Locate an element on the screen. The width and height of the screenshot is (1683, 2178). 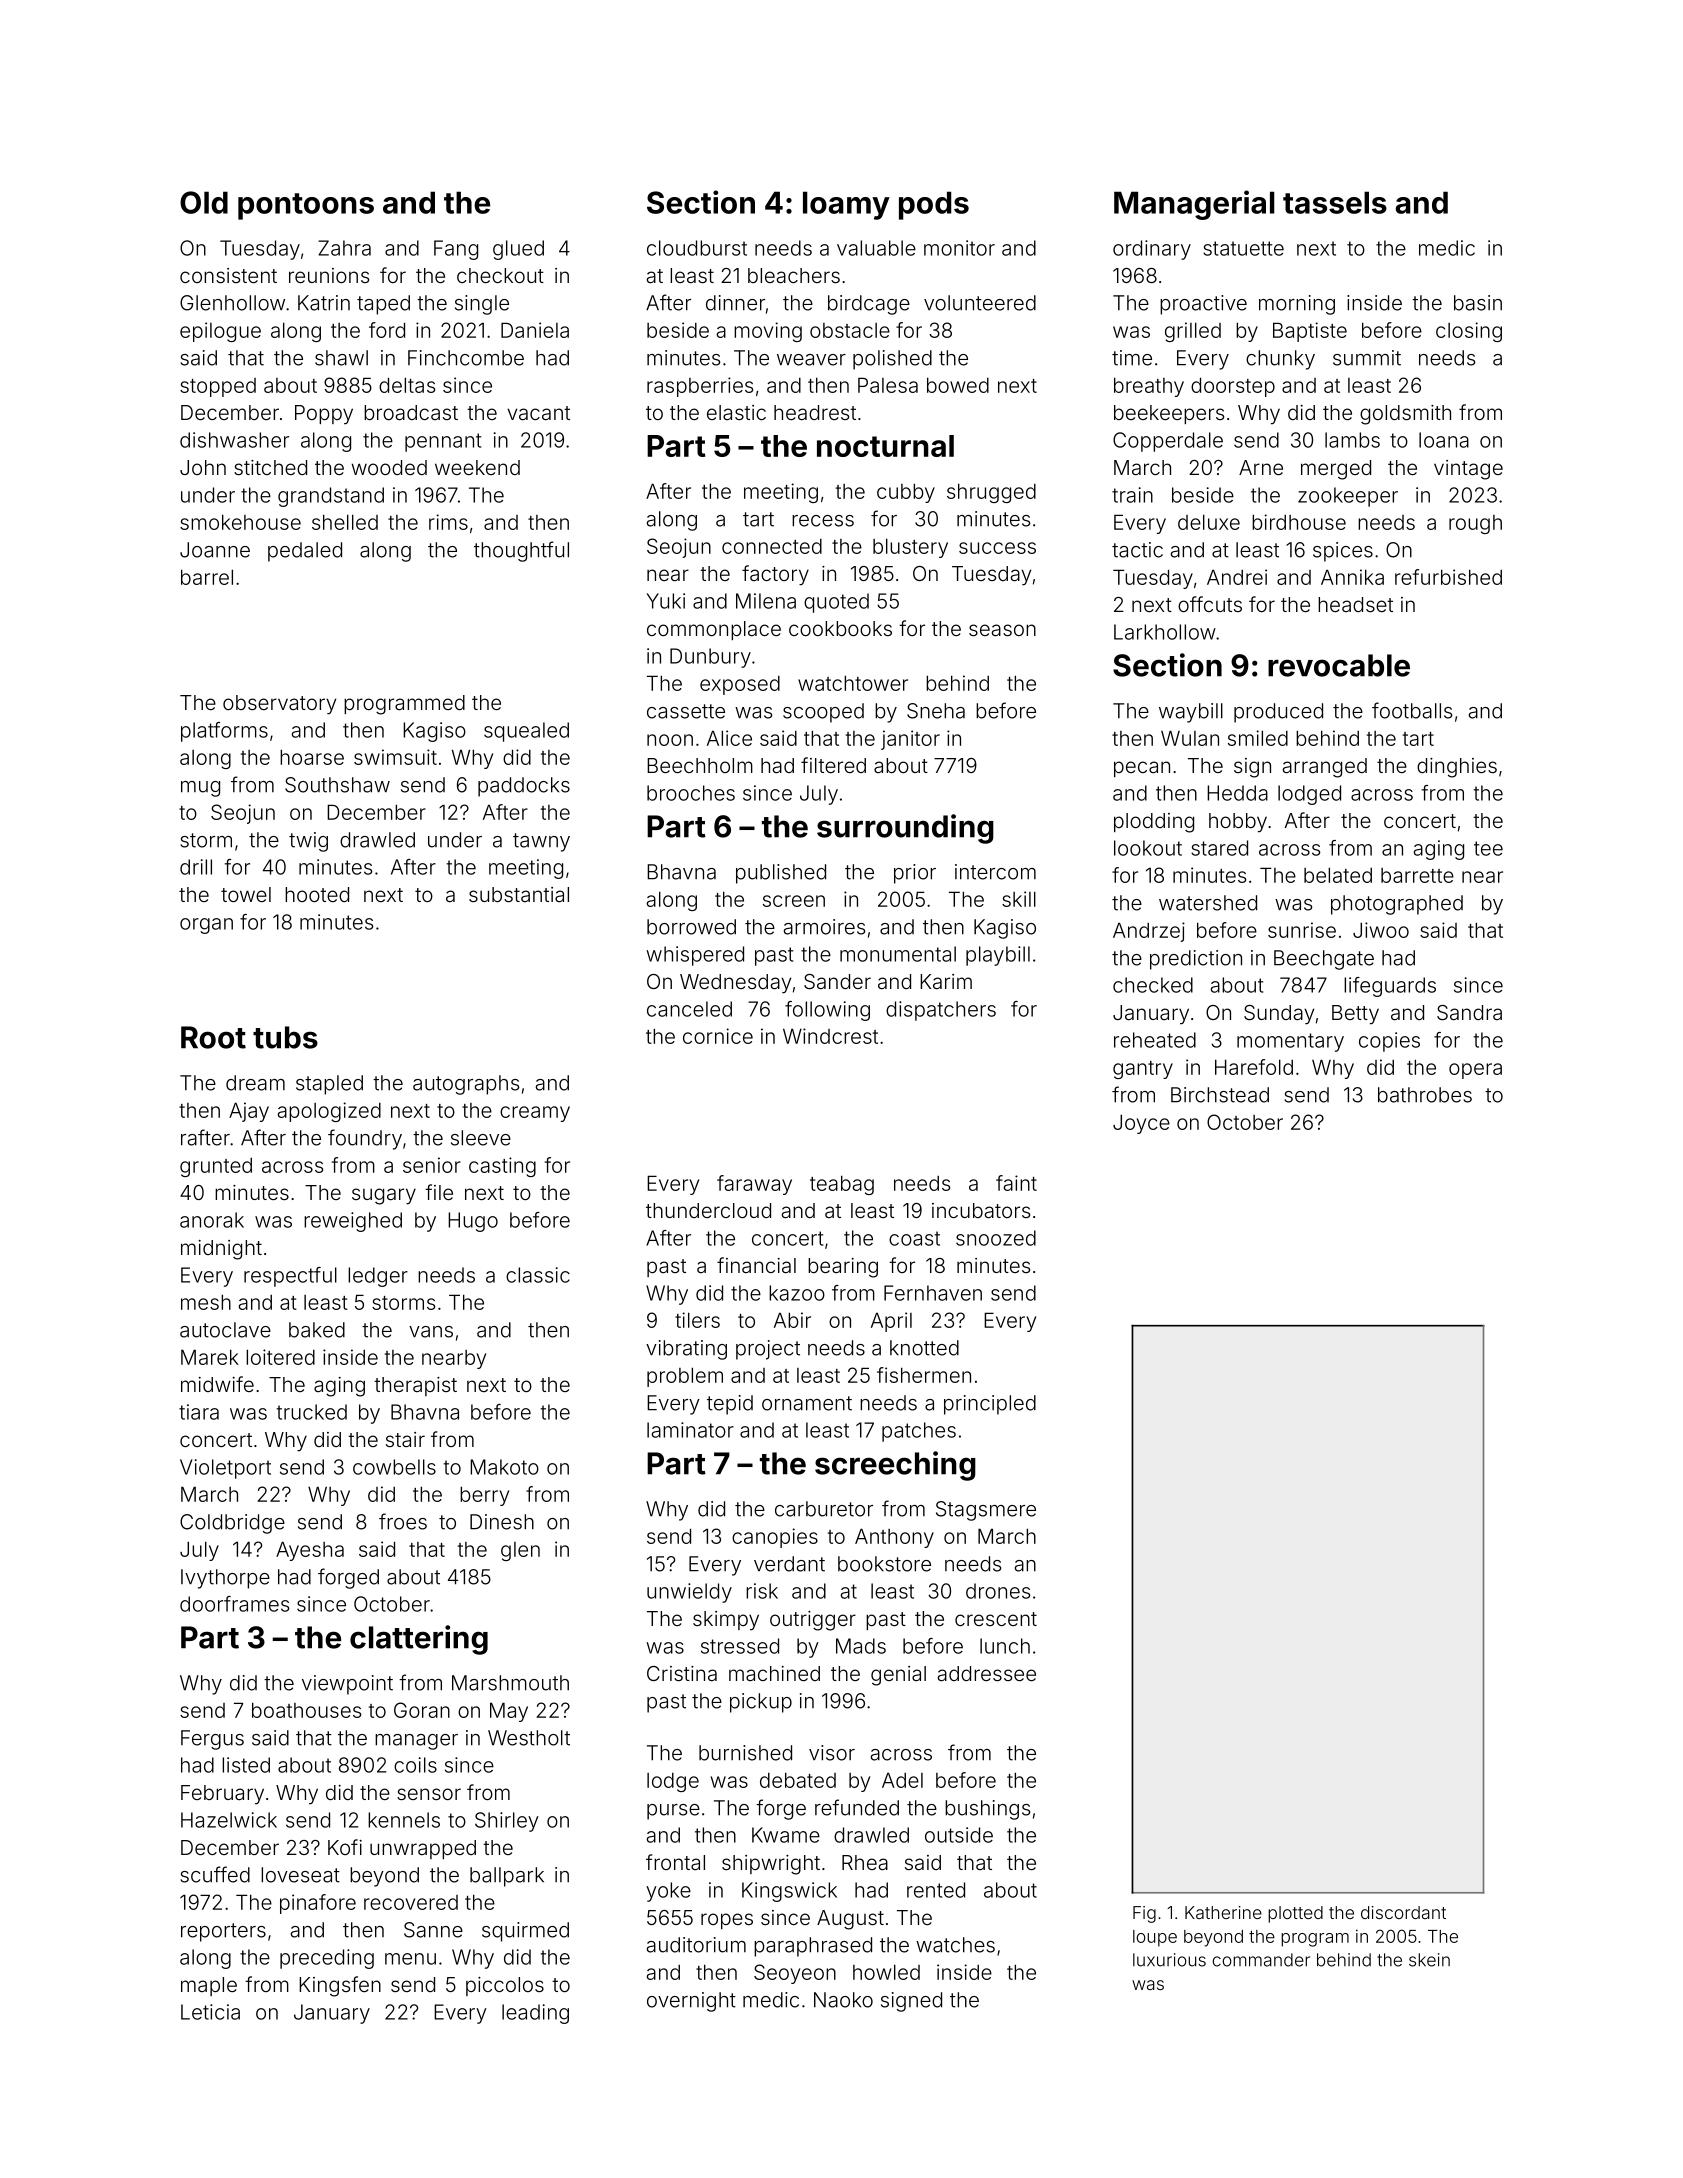
drones is located at coordinates (998, 1591).
